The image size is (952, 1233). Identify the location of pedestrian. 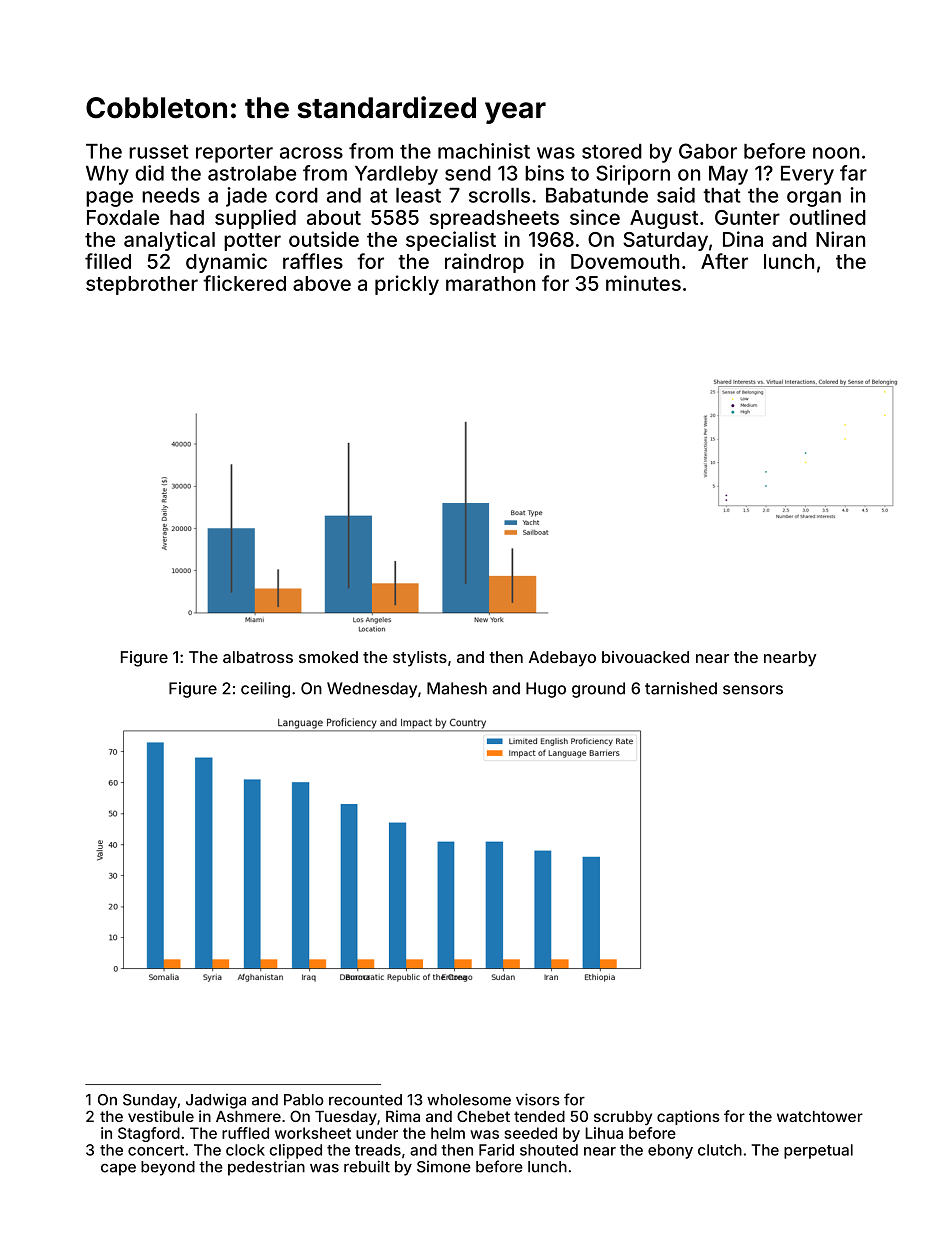
(266, 1168).
